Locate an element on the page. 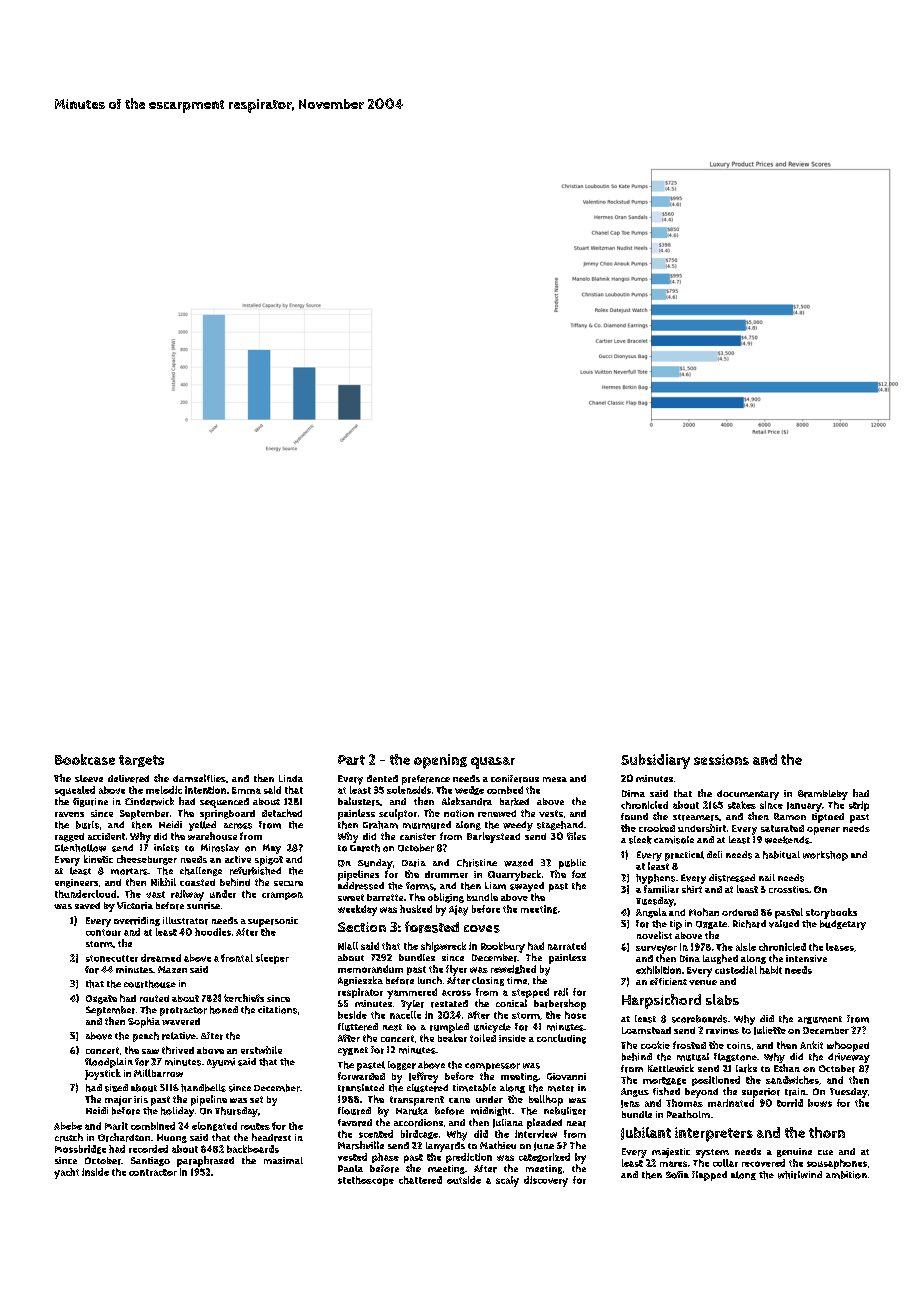  routed is located at coordinates (154, 998).
